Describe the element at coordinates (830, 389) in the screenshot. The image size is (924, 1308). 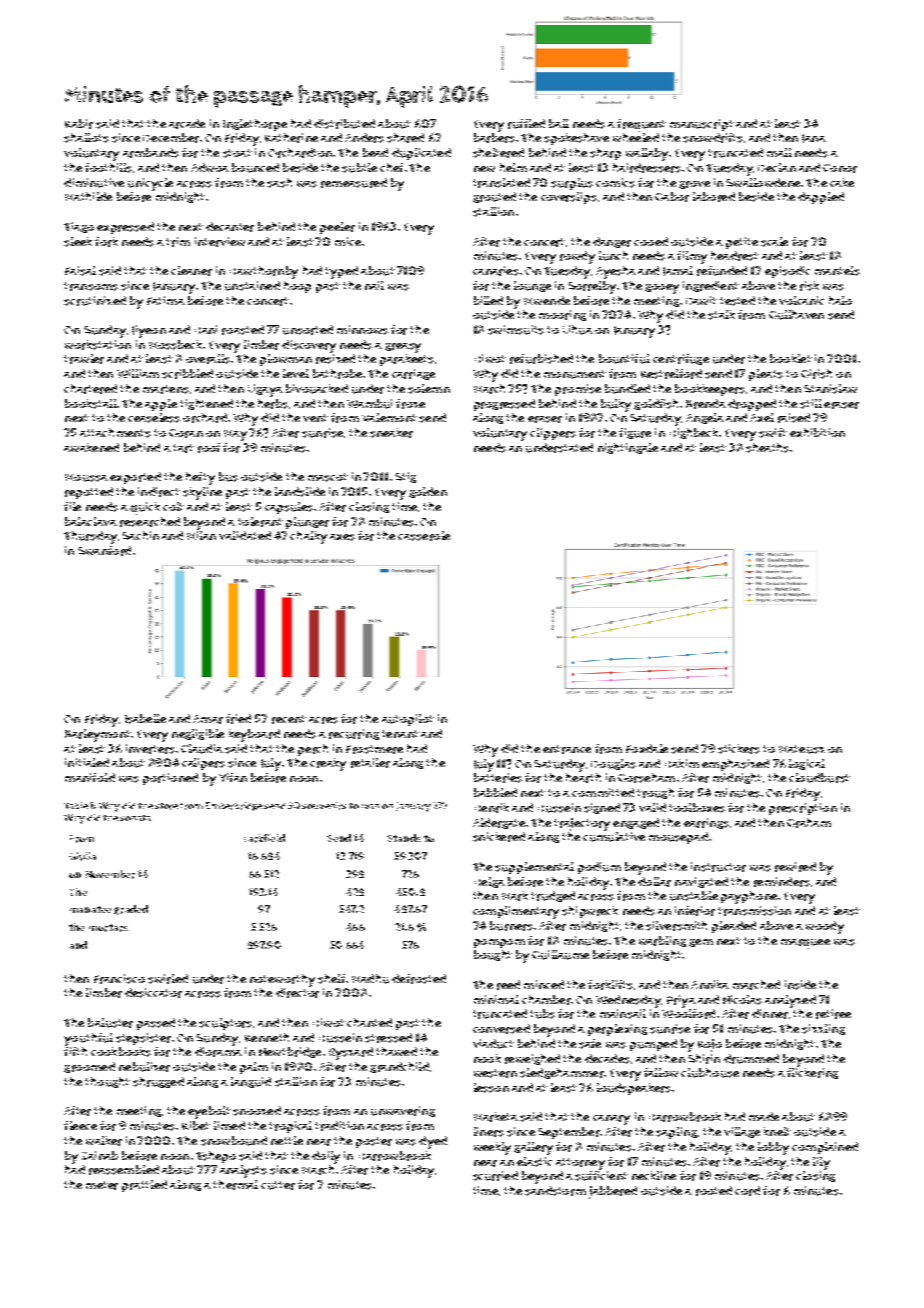
I see `Stanislaw` at that location.
